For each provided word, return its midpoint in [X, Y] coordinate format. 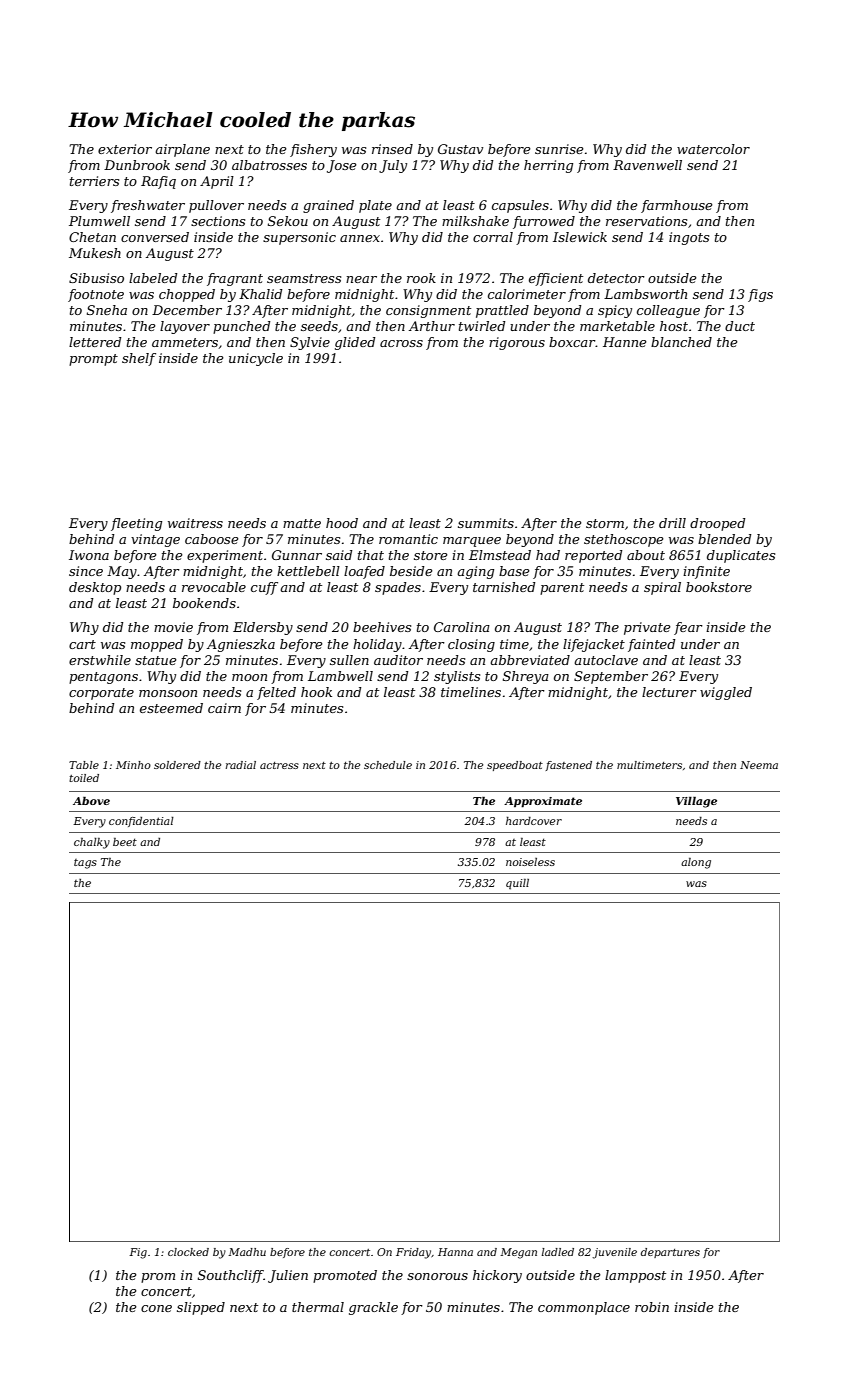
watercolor [713, 149]
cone [156, 1308]
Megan [518, 1253]
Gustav [460, 149]
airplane [182, 150]
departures [670, 1253]
